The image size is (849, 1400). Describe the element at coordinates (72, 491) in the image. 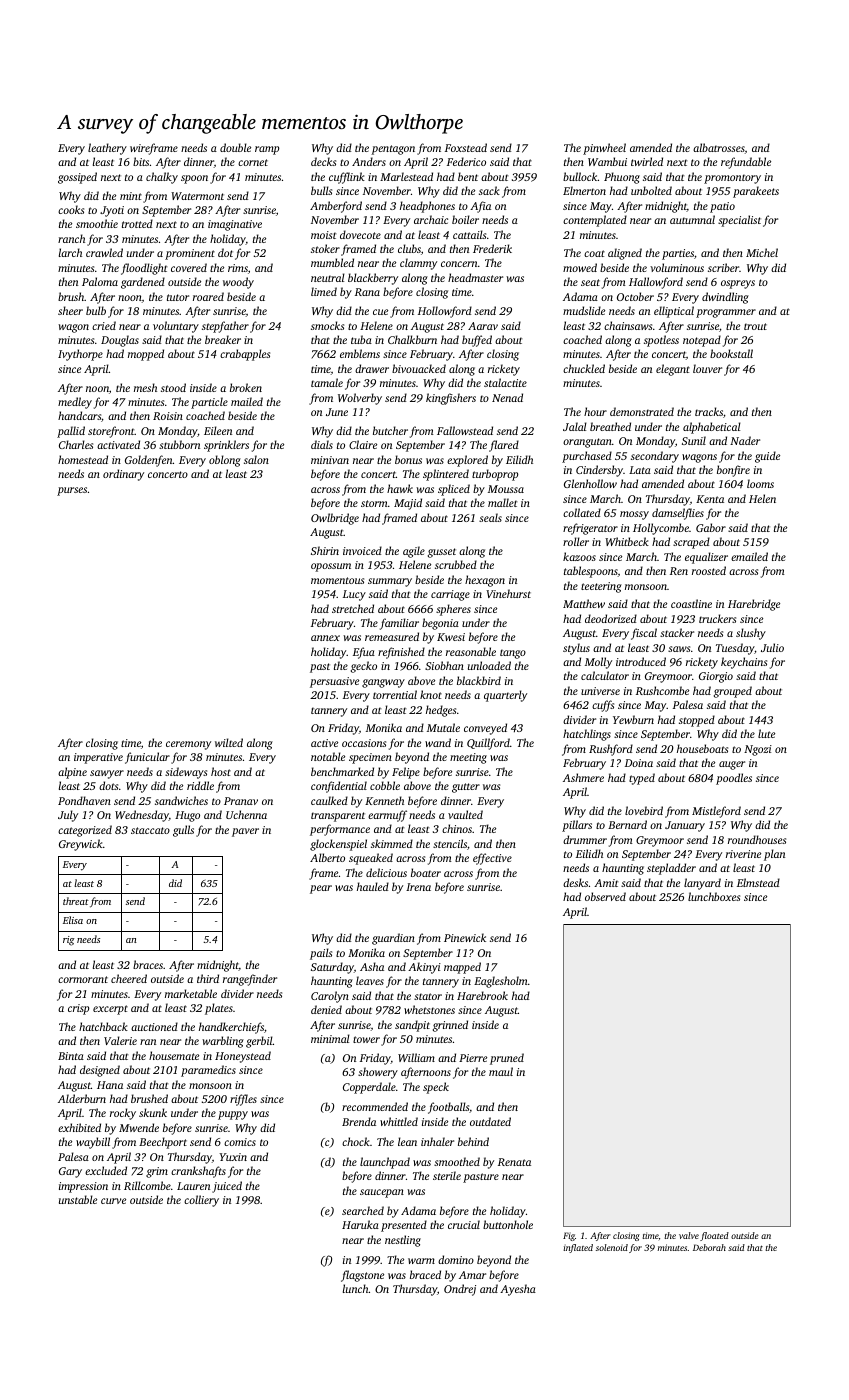

I see `purses` at that location.
